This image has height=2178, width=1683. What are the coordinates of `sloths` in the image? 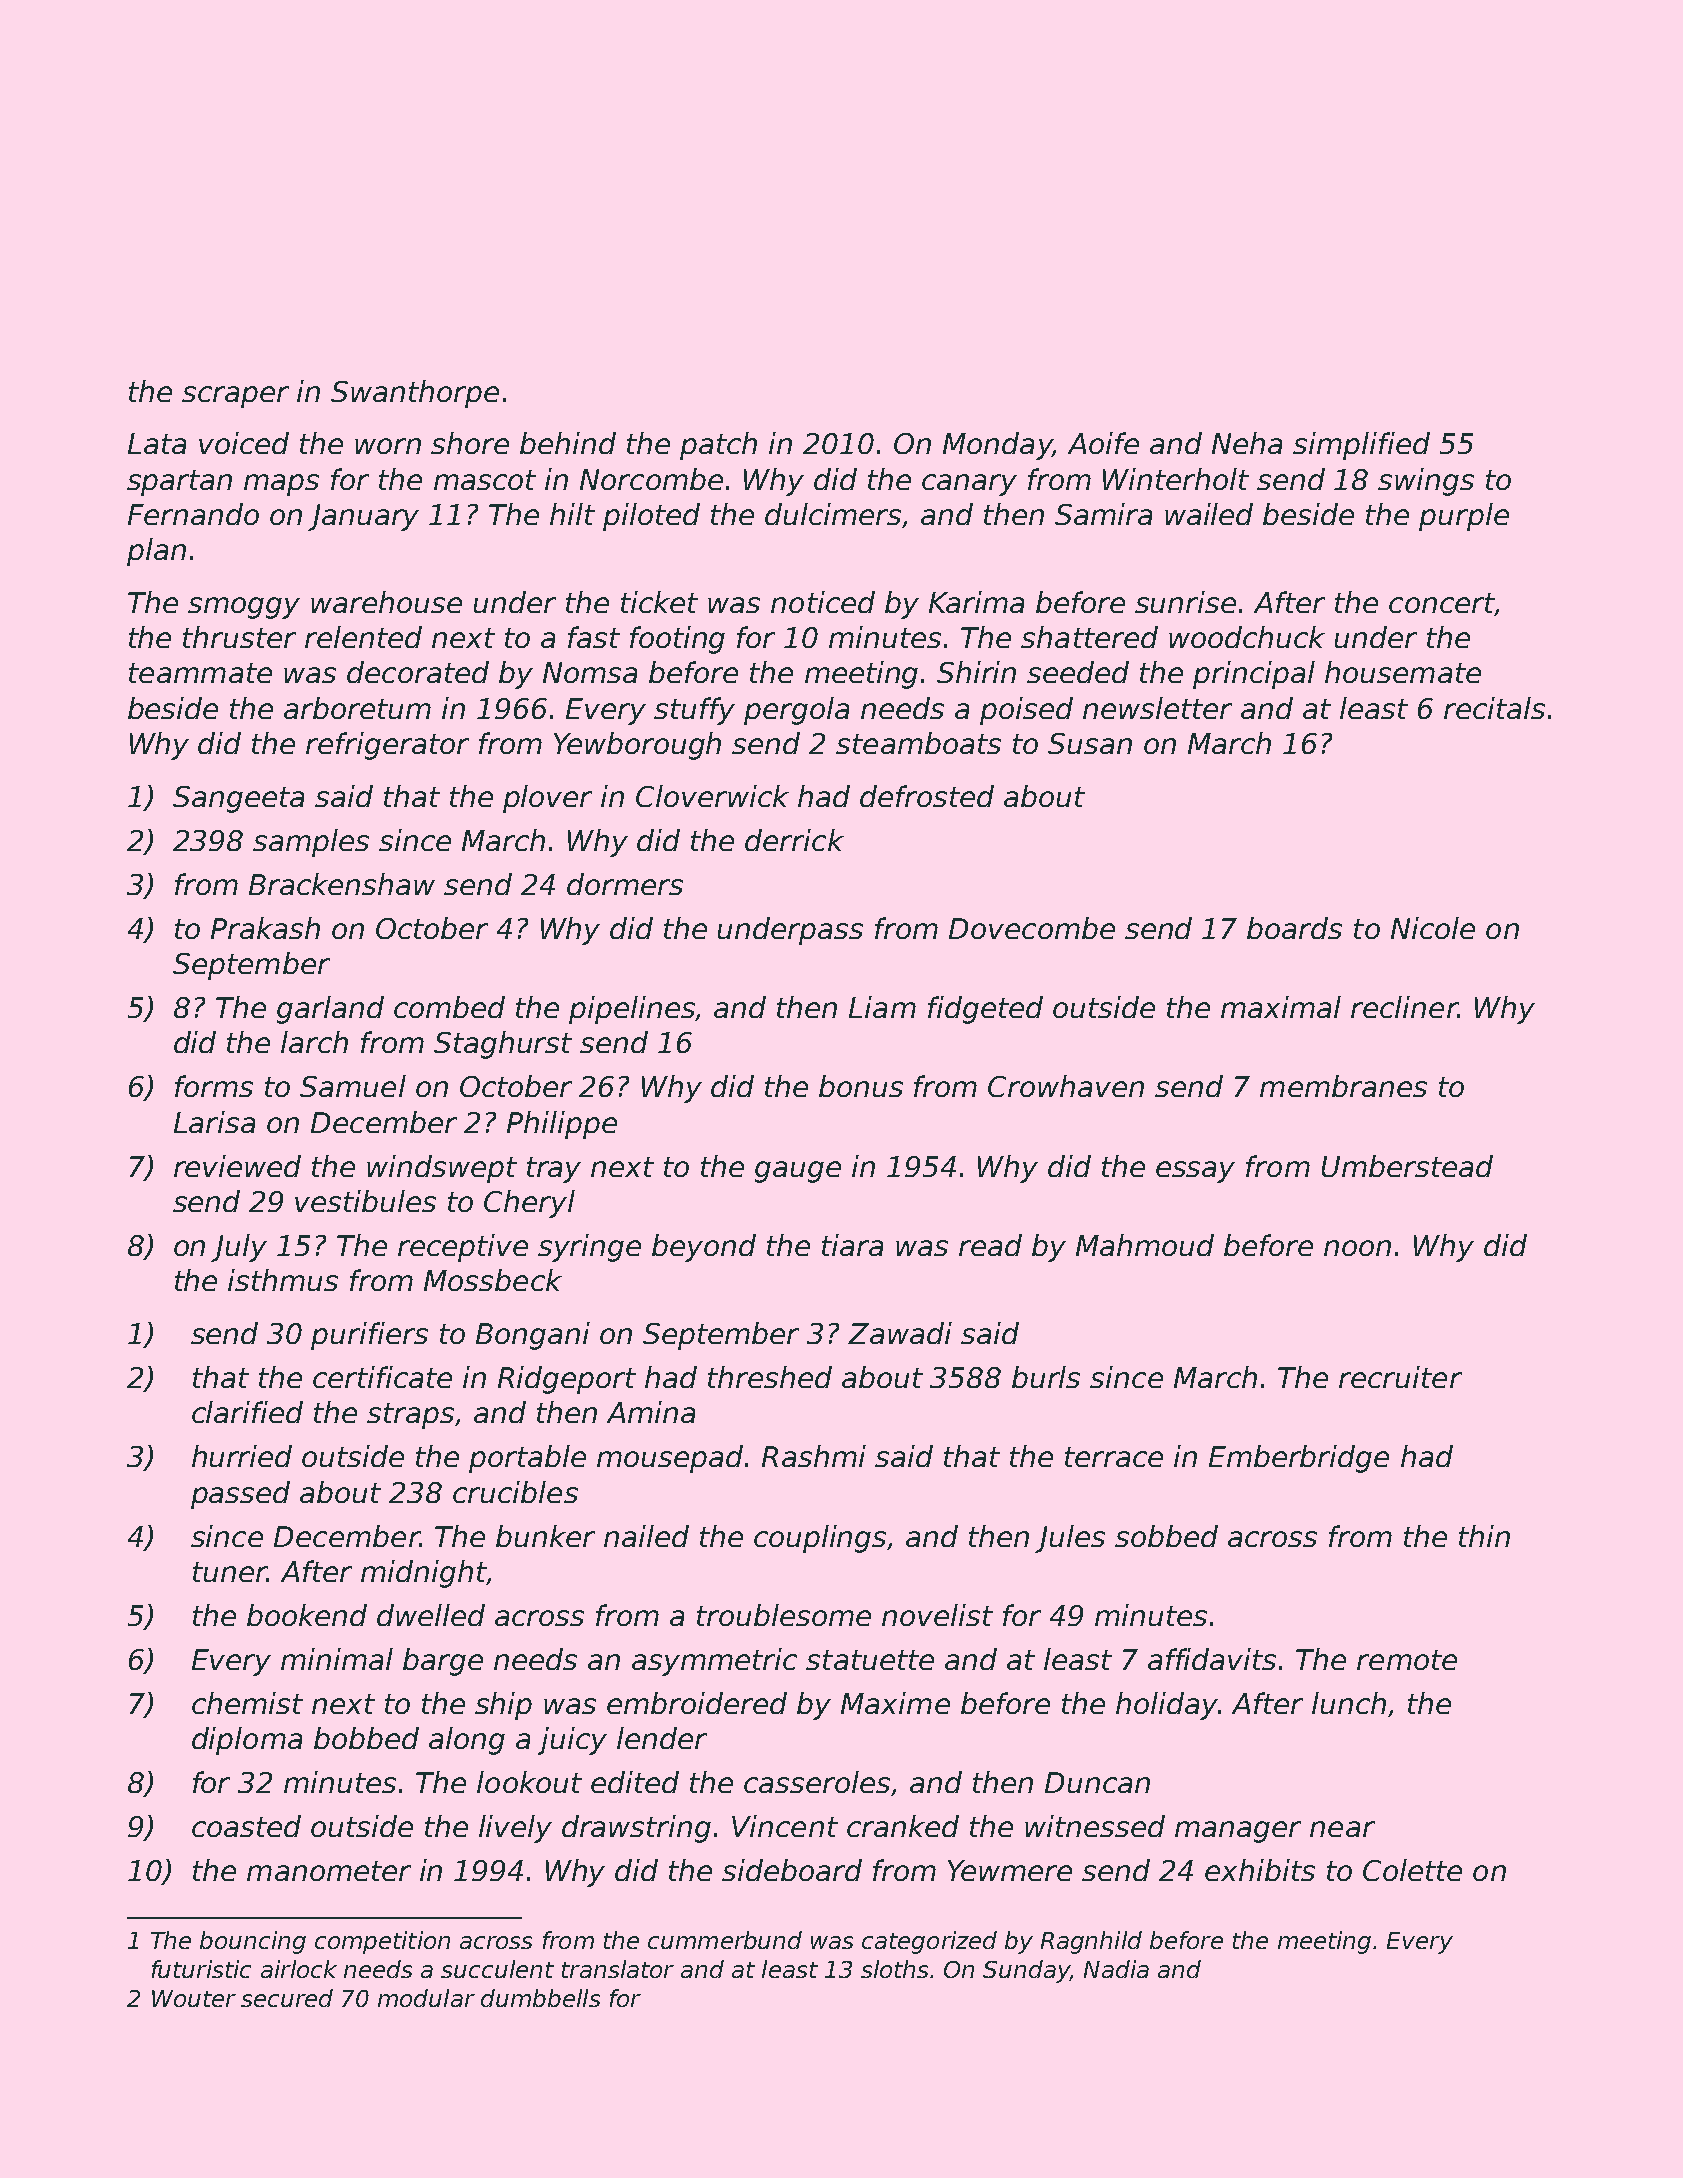 It's located at (894, 1969).
